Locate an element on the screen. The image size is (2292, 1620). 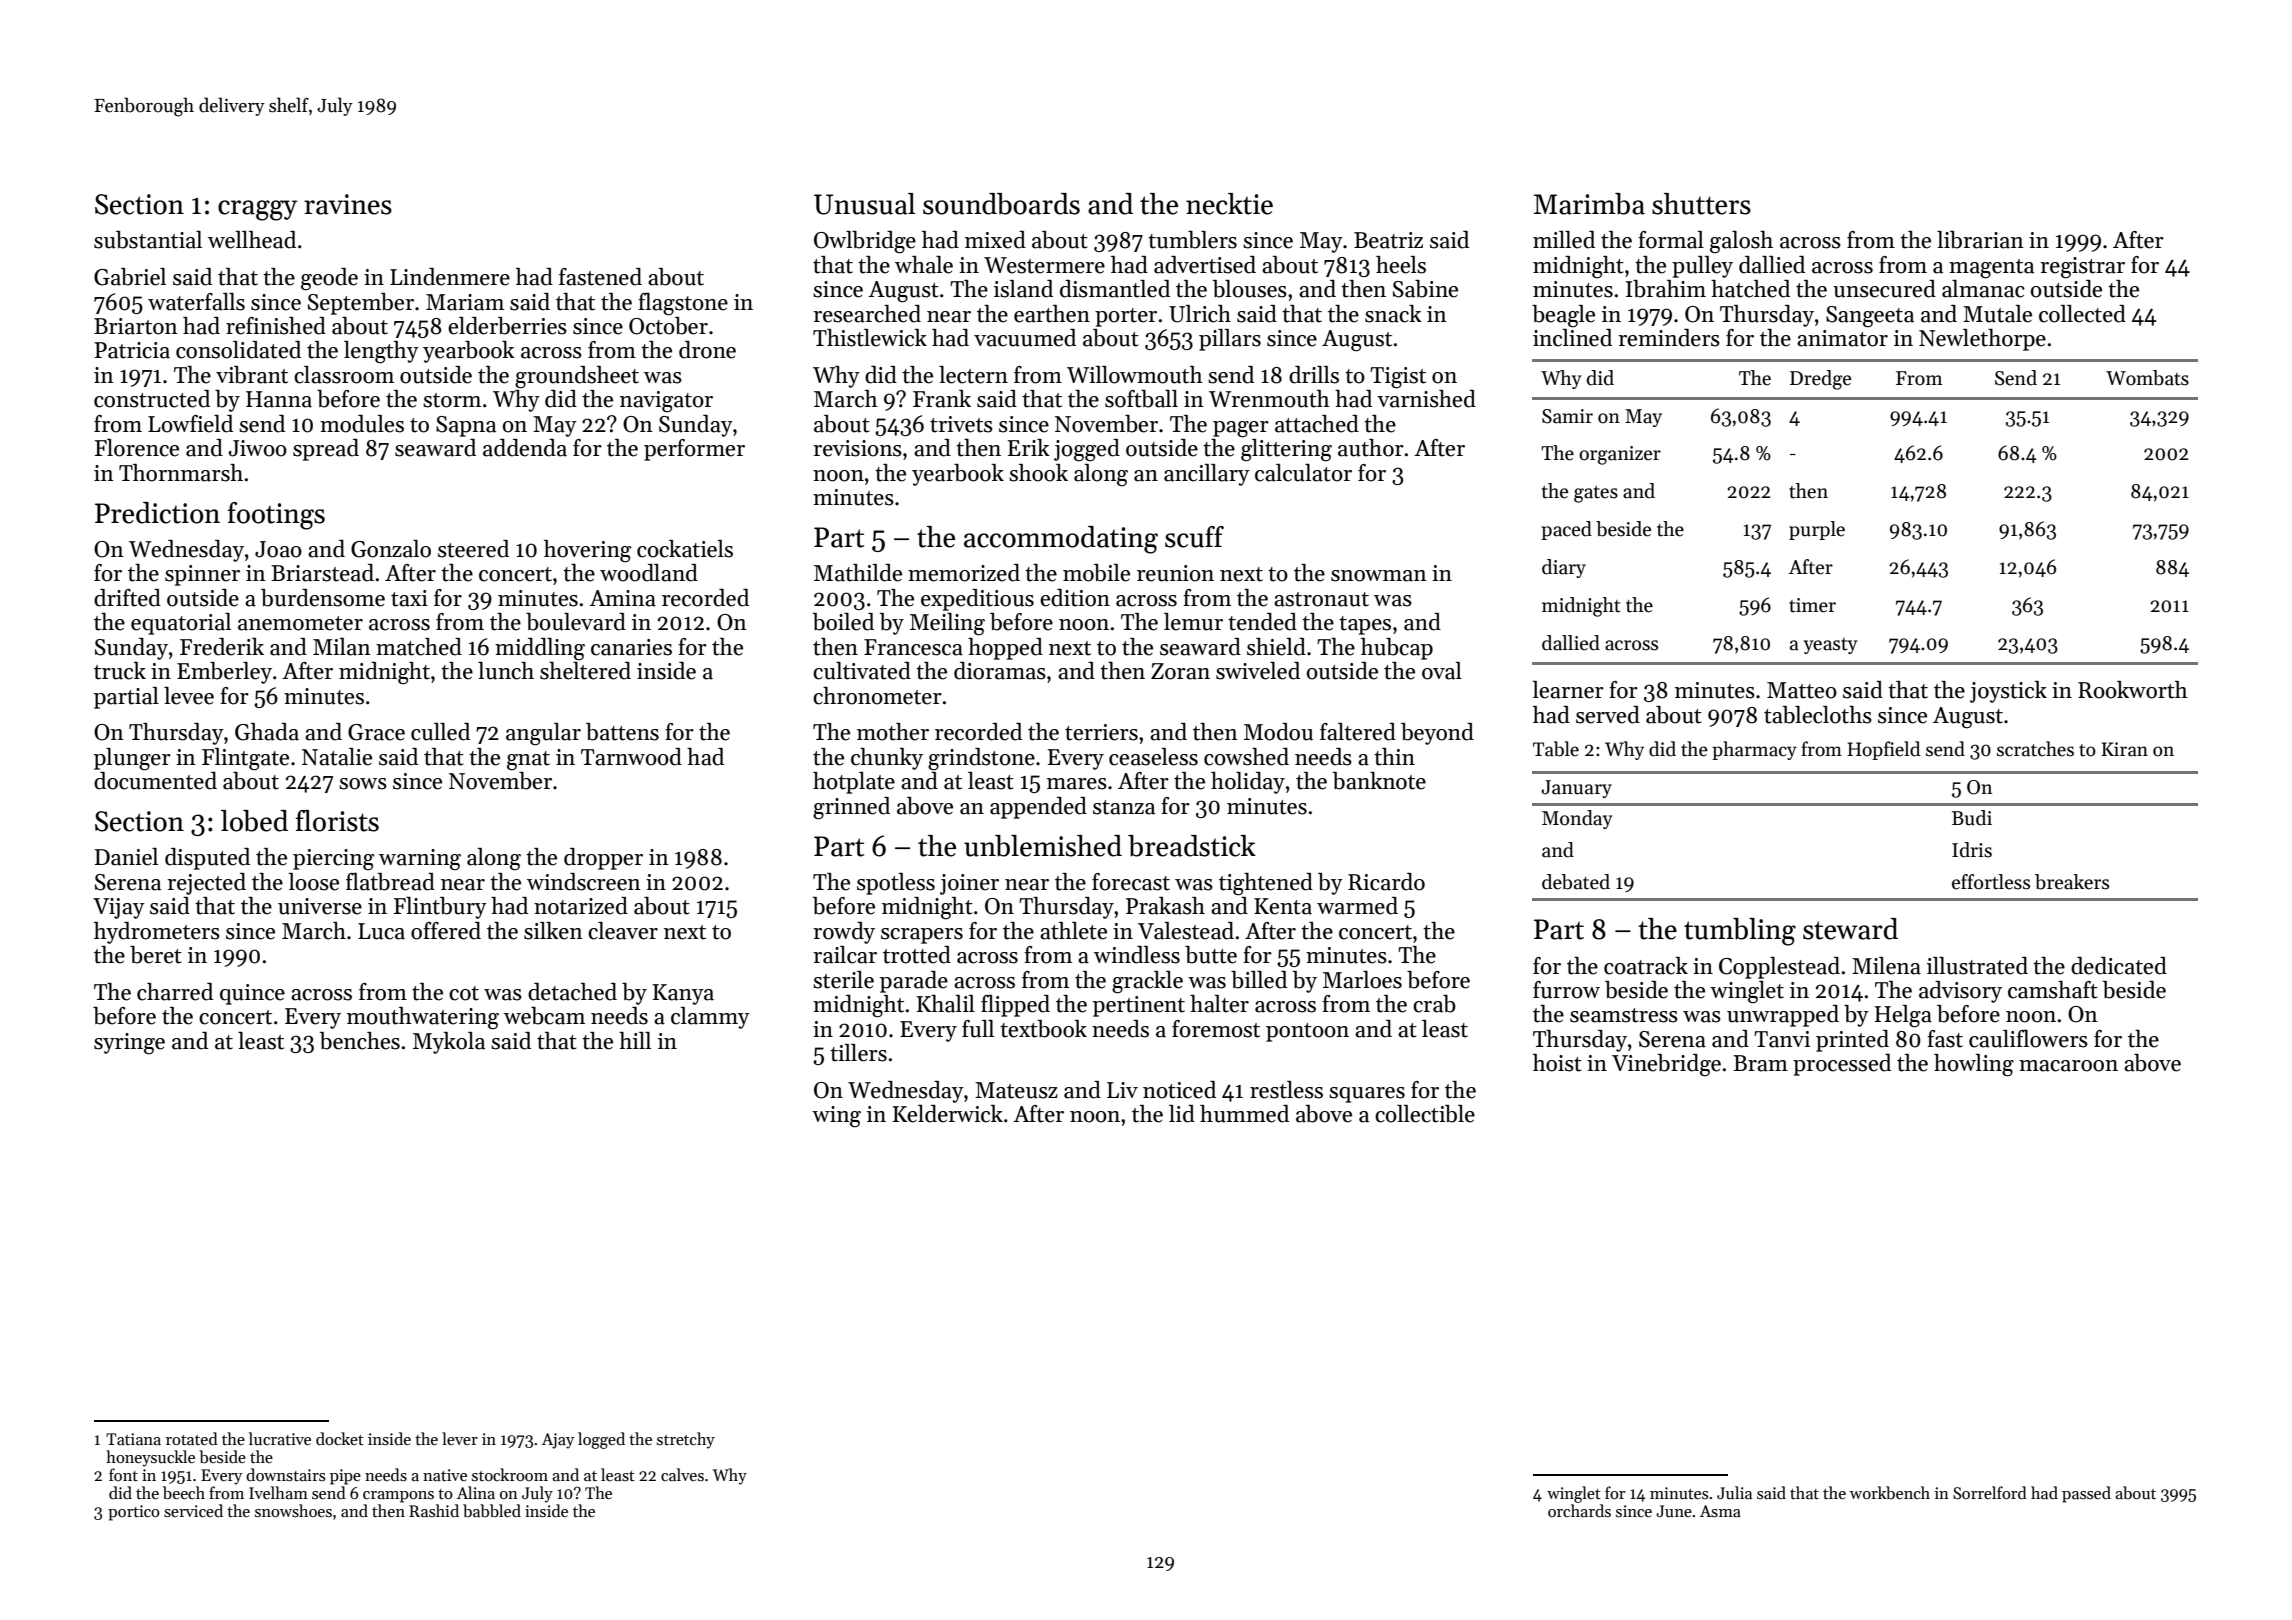
stretchy is located at coordinates (686, 1440).
